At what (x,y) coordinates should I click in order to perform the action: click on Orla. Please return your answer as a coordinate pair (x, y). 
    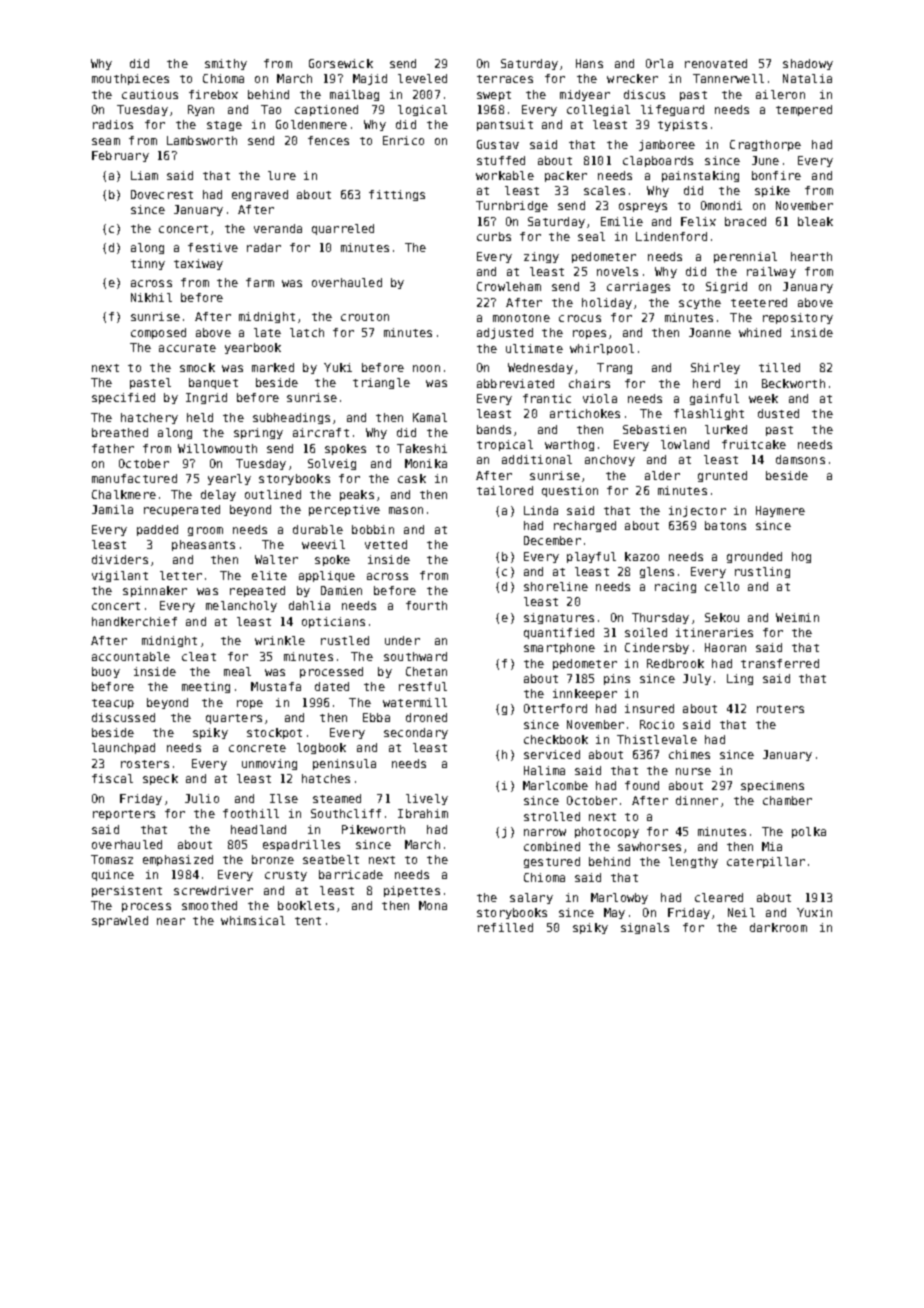
    Looking at the image, I should click on (659, 63).
